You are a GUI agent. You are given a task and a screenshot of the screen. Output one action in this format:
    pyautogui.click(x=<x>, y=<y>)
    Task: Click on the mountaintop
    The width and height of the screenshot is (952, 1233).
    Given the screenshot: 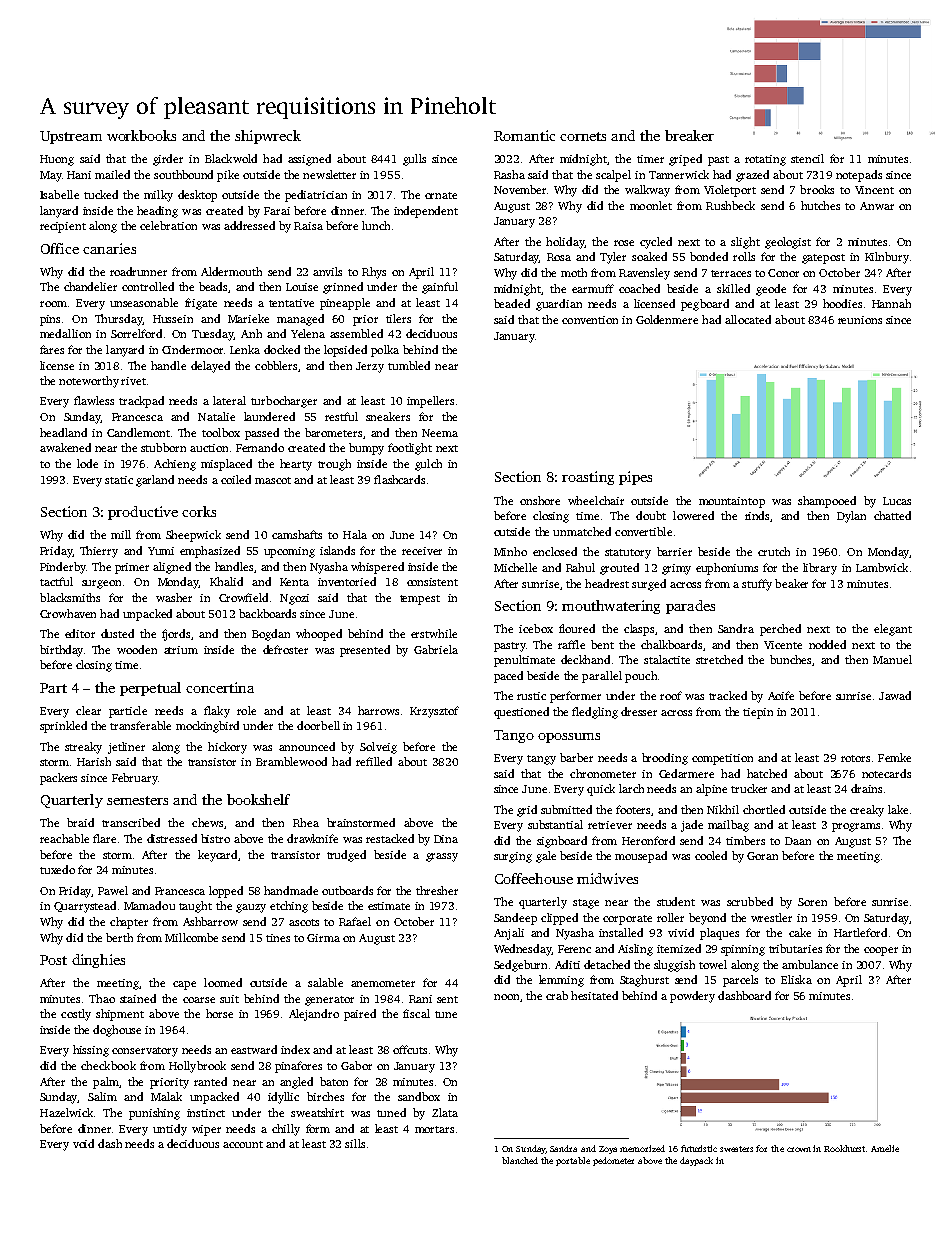 What is the action you would take?
    pyautogui.click(x=732, y=502)
